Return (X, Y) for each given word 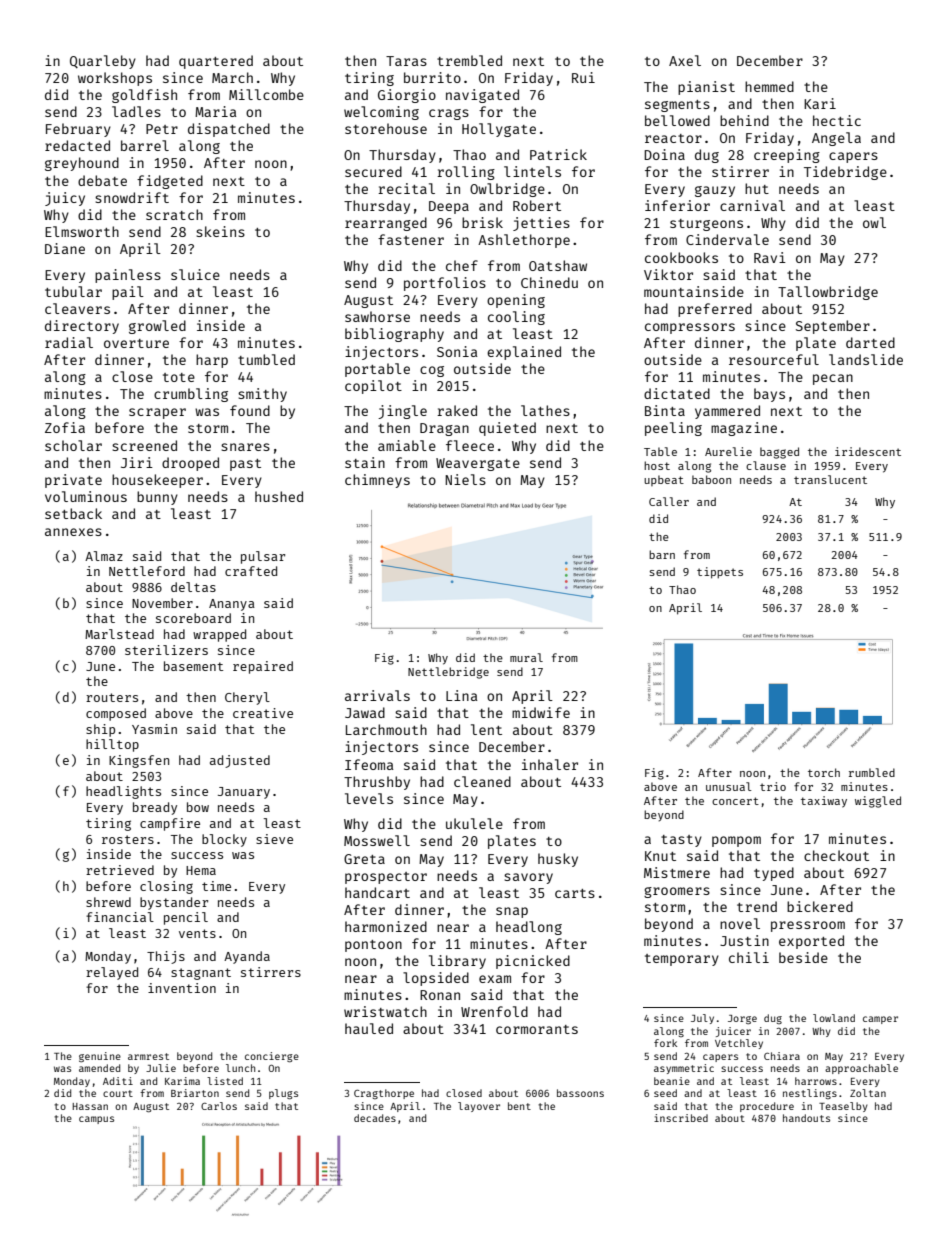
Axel (685, 60)
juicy (65, 199)
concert (735, 801)
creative (263, 713)
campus (96, 1120)
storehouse (386, 128)
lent (486, 729)
